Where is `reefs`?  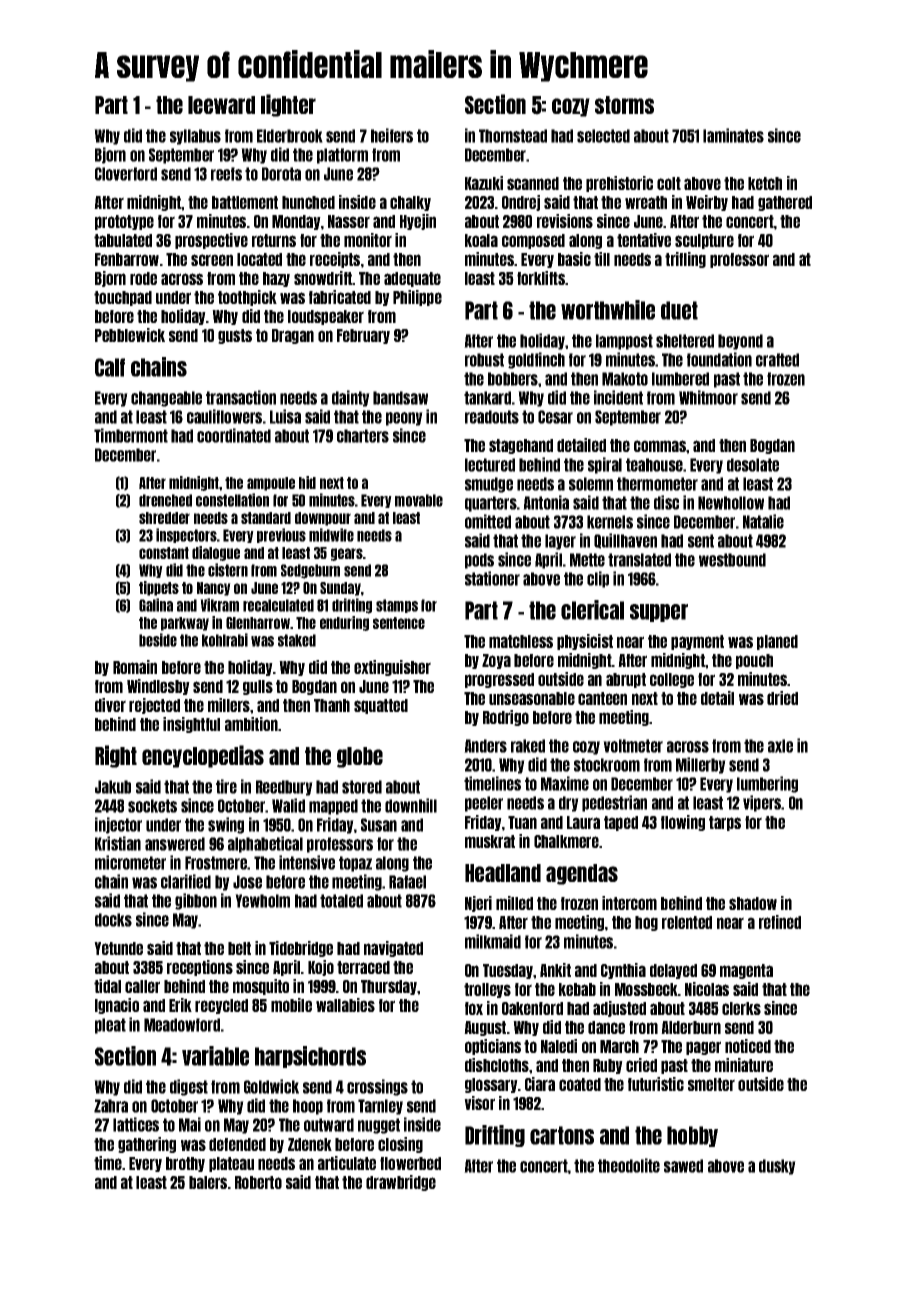
reefs is located at coordinates (226, 174).
